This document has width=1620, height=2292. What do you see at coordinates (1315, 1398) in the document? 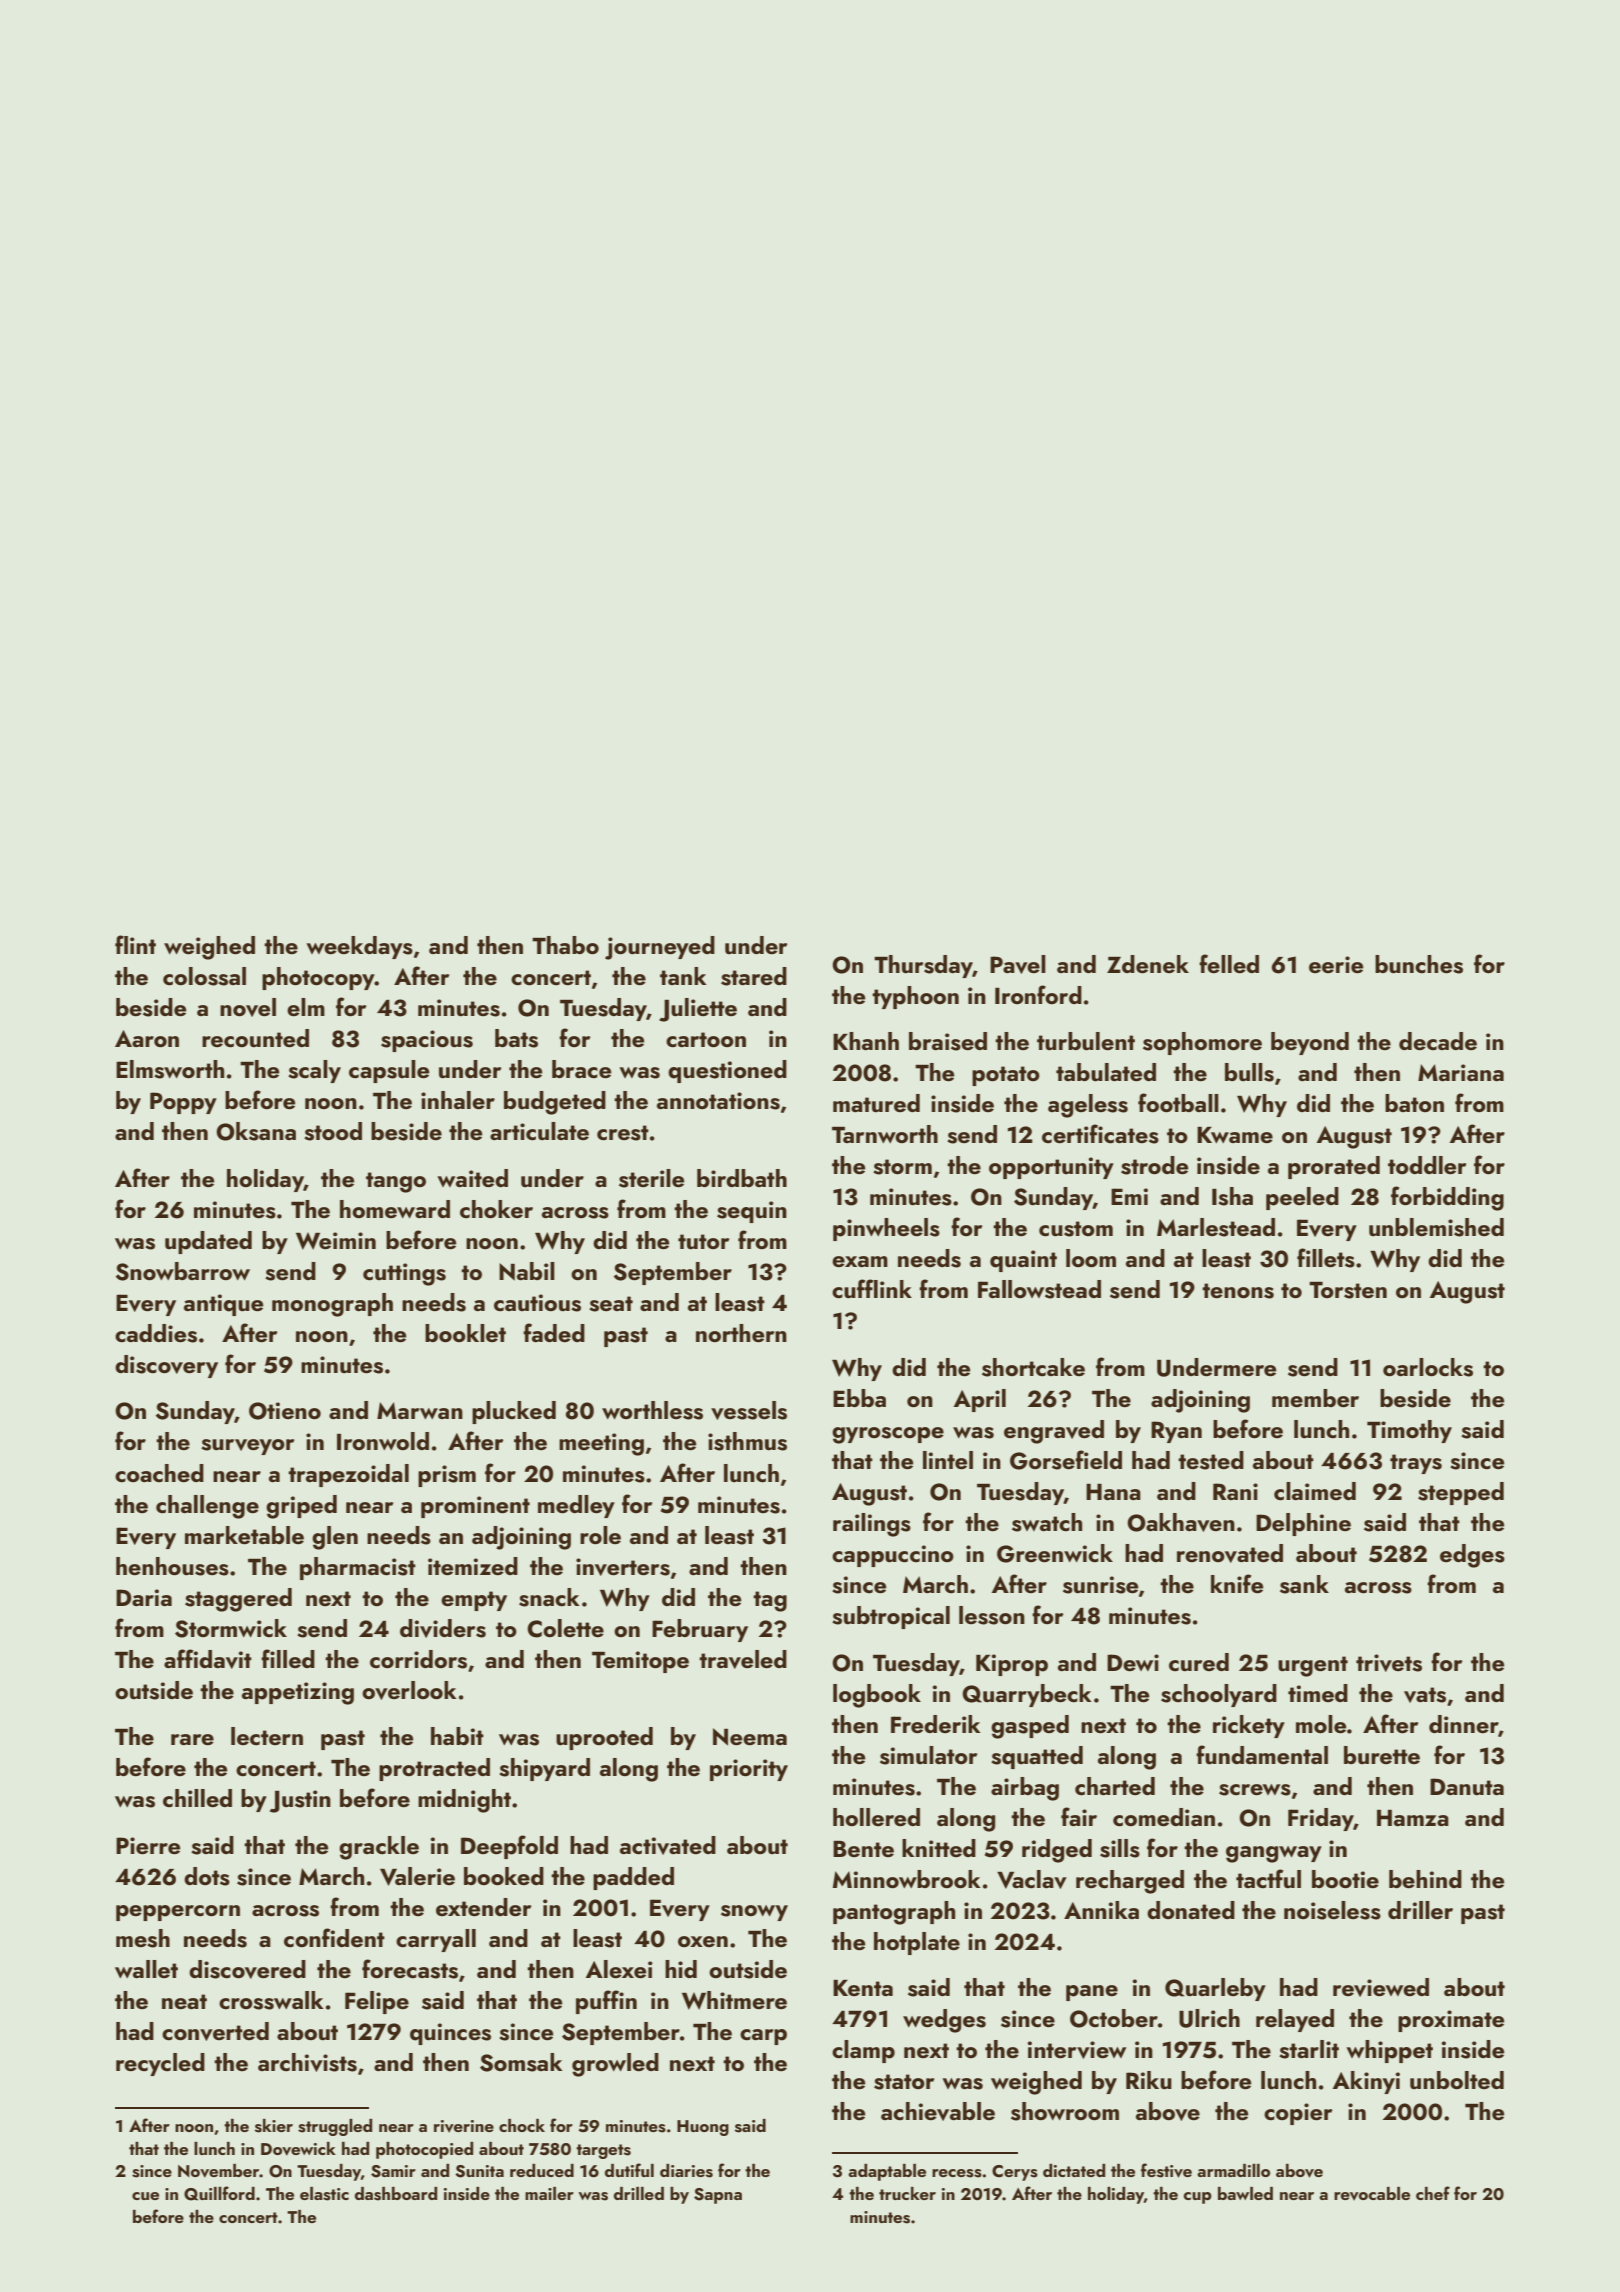
I see `member` at bounding box center [1315, 1398].
